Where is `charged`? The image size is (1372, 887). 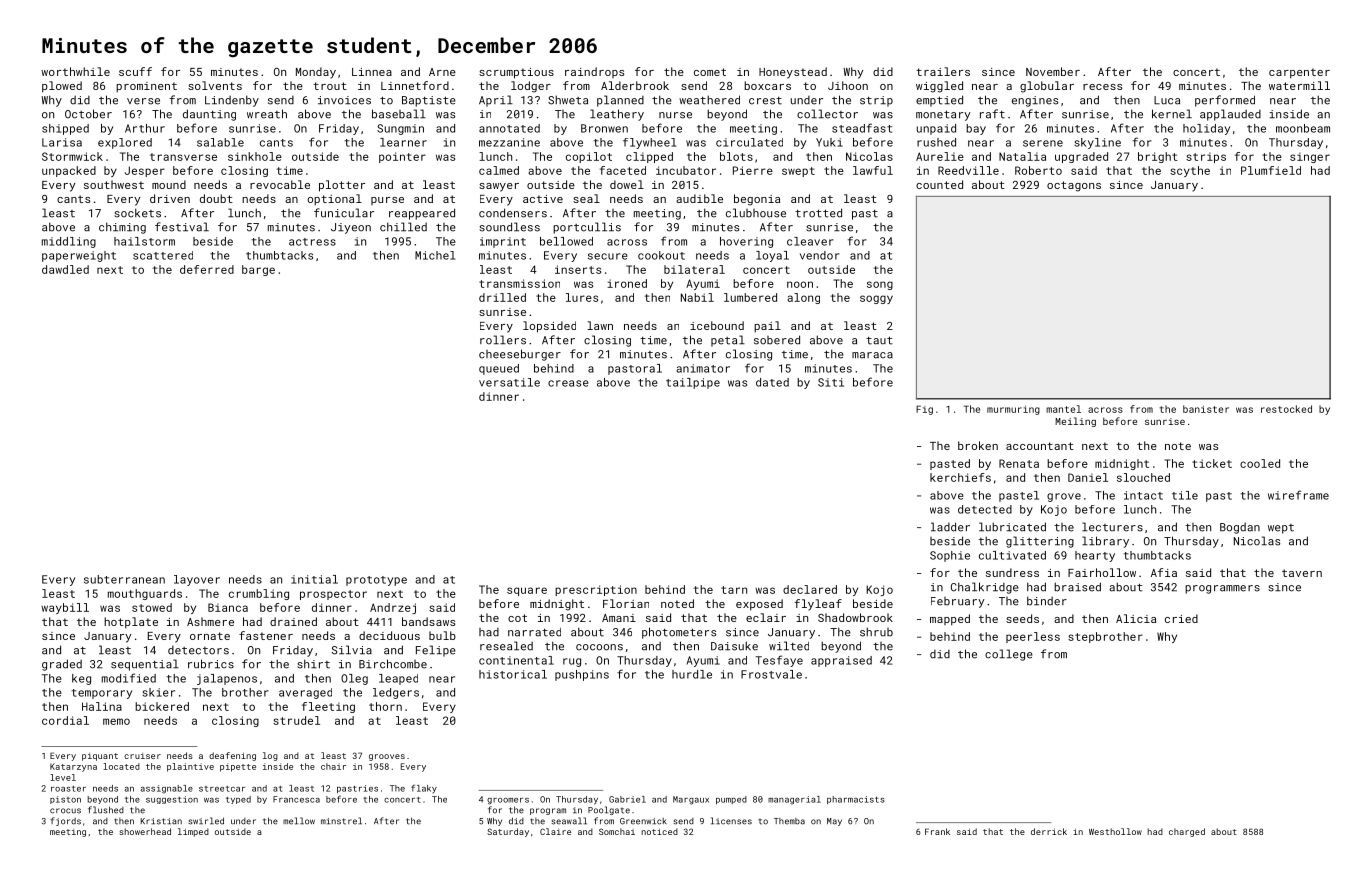
charged is located at coordinates (1187, 832).
